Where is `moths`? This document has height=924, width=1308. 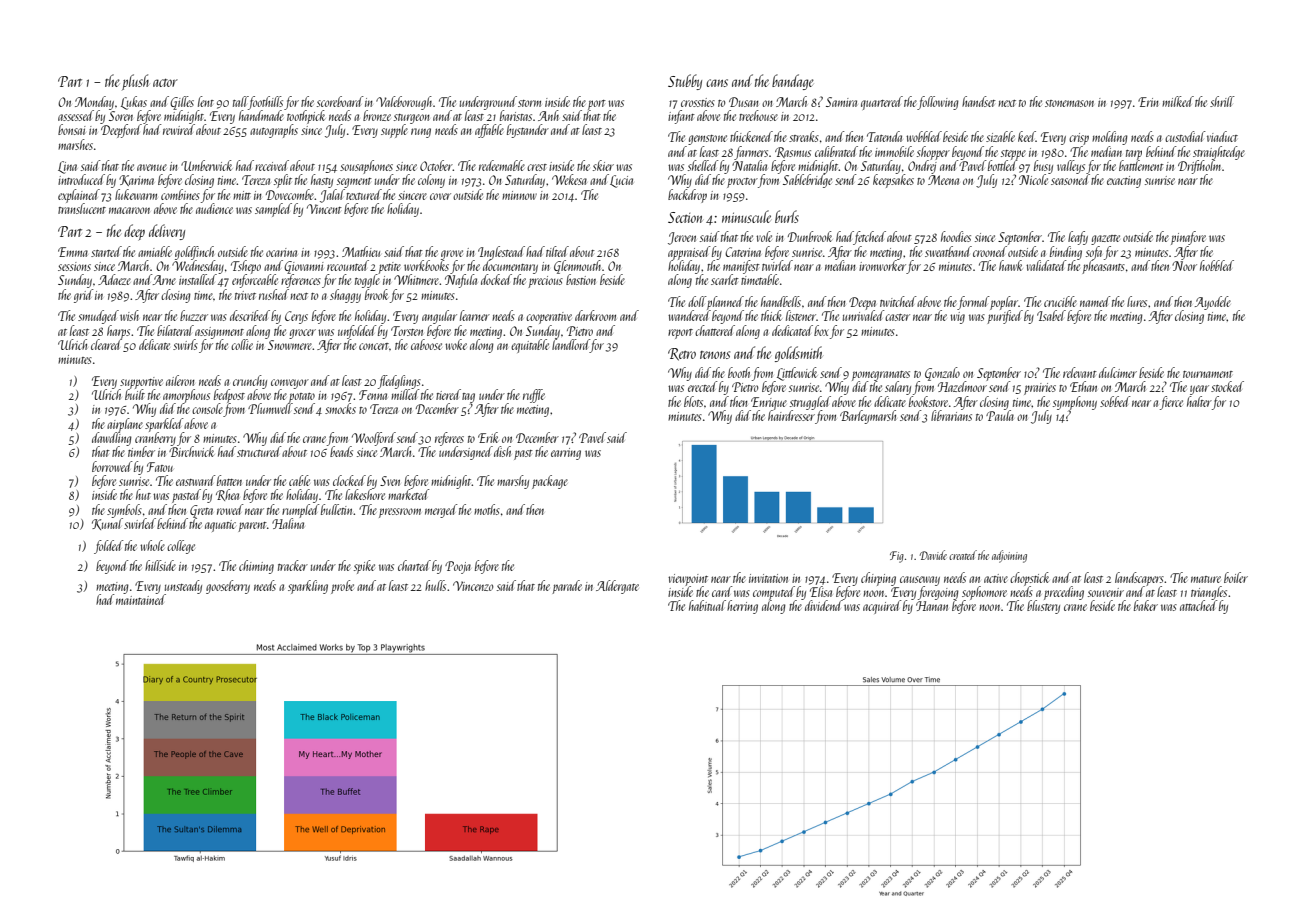
moths is located at coordinates (487, 509).
